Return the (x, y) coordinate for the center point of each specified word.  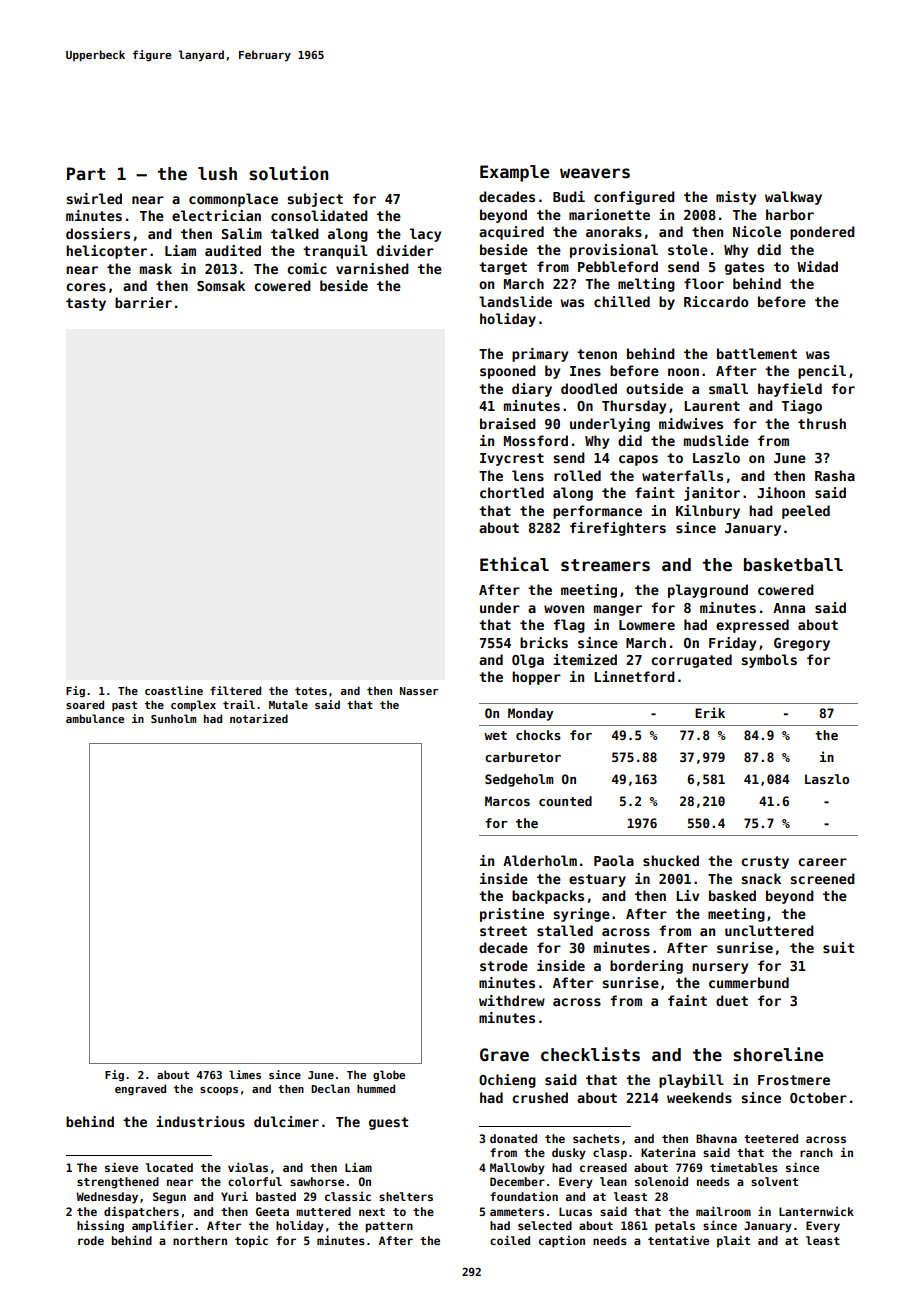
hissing (100, 1226)
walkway (793, 198)
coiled (510, 1240)
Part (86, 173)
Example (514, 173)
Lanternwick (816, 1211)
